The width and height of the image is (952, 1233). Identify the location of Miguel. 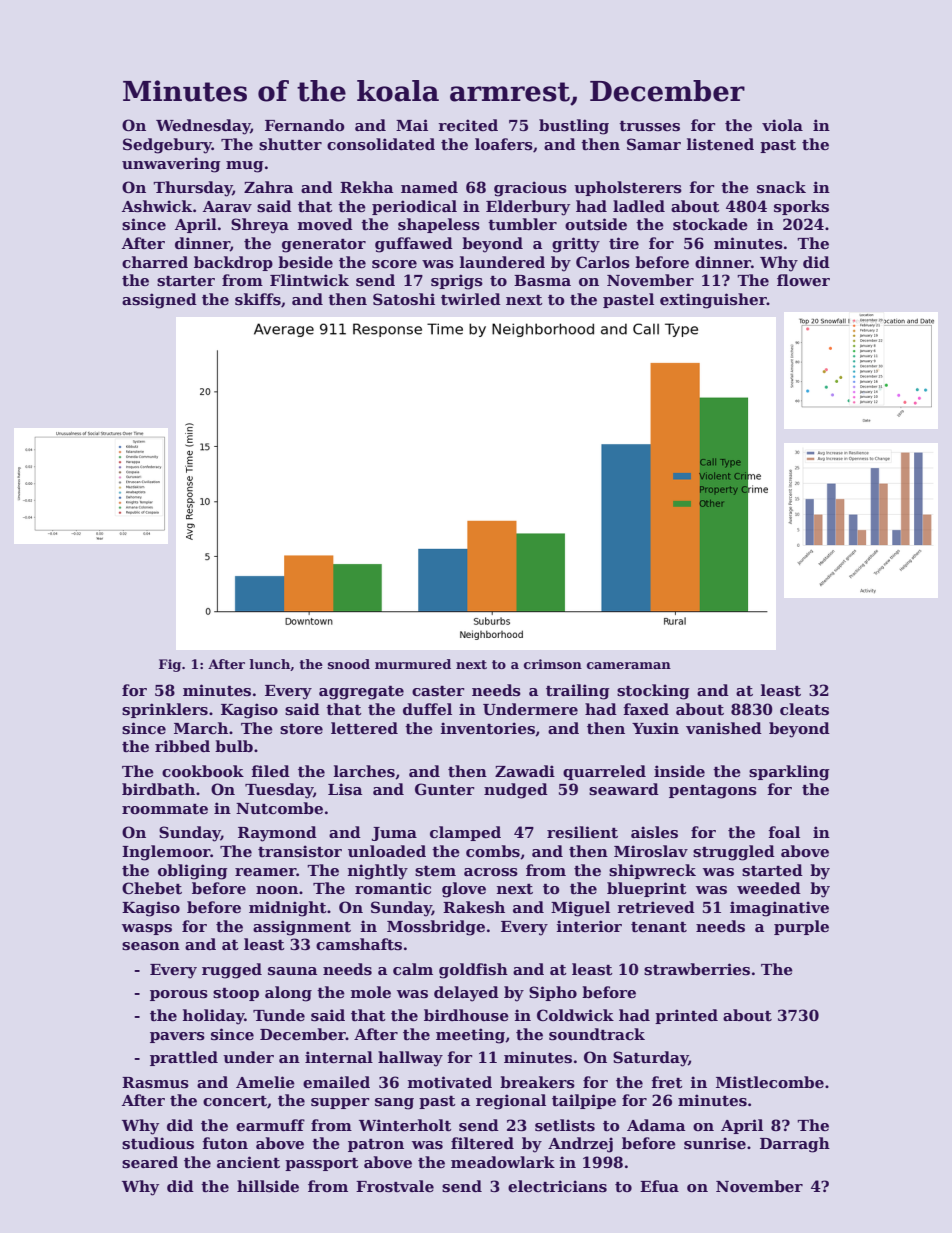
(580, 909).
